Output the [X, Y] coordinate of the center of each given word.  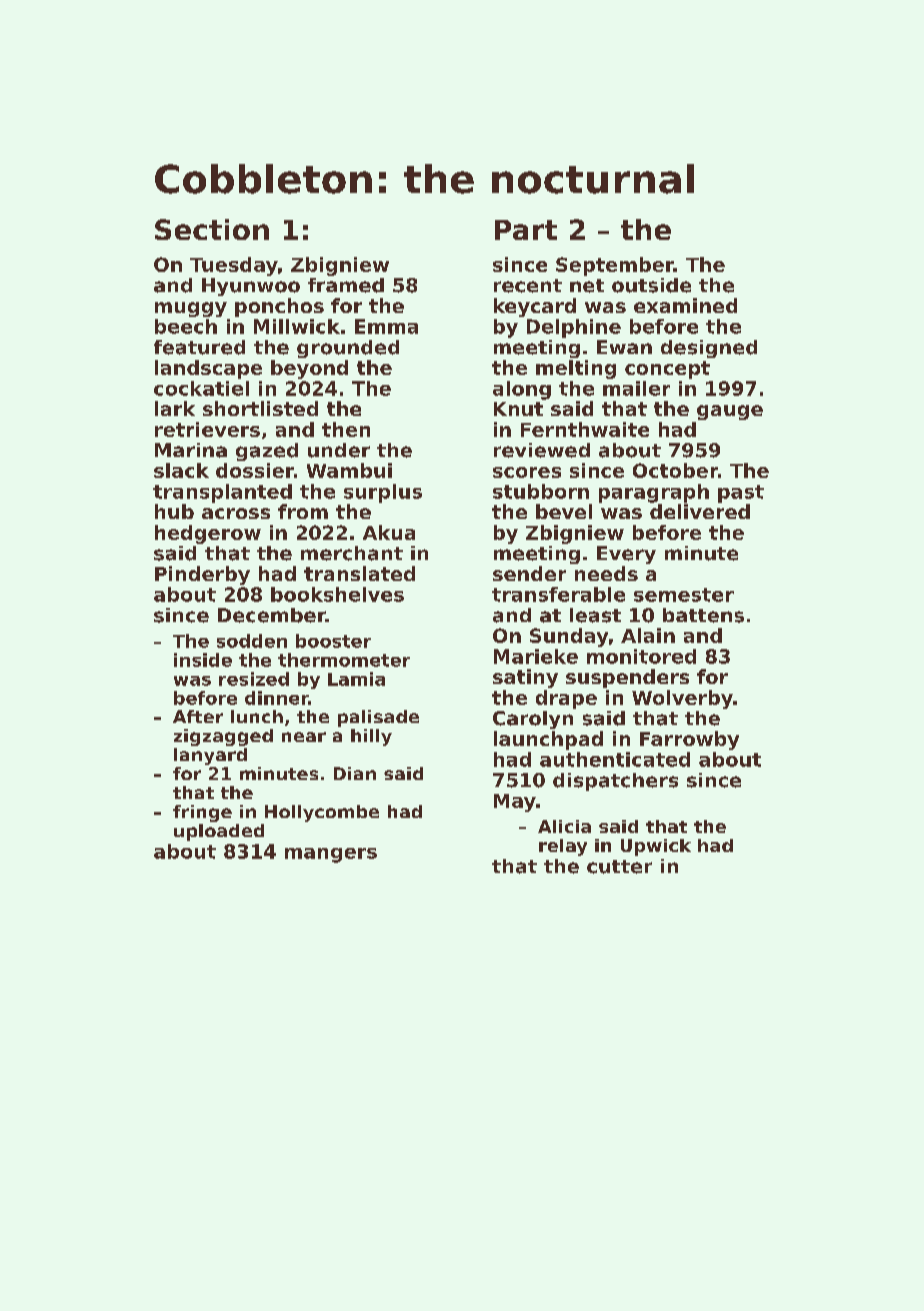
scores [527, 472]
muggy [191, 309]
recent [528, 286]
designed [709, 349]
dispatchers [615, 782]
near [304, 737]
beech [186, 326]
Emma [386, 326]
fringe [202, 813]
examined [685, 305]
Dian [355, 773]
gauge [730, 412]
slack [181, 470]
